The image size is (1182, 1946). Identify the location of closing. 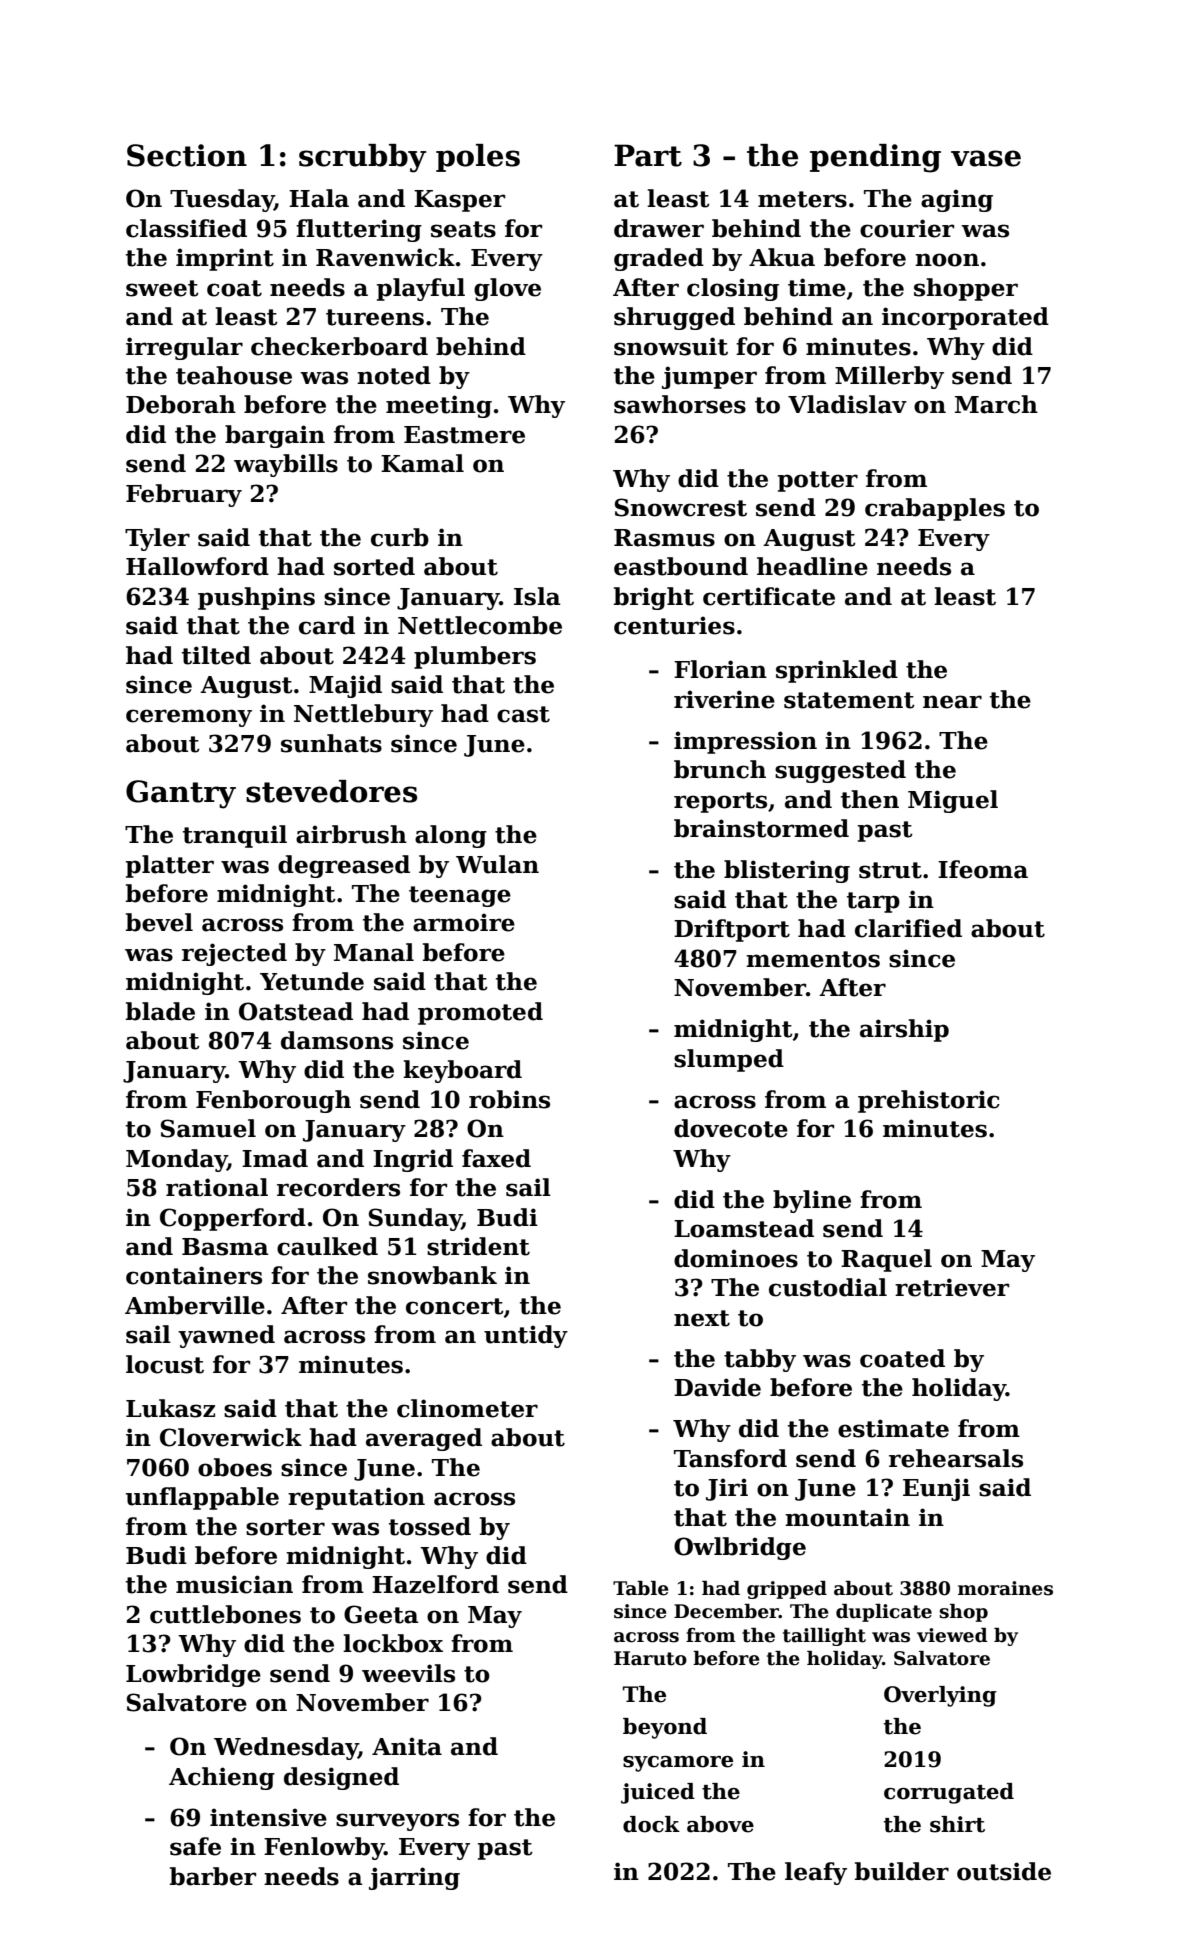
(733, 289).
